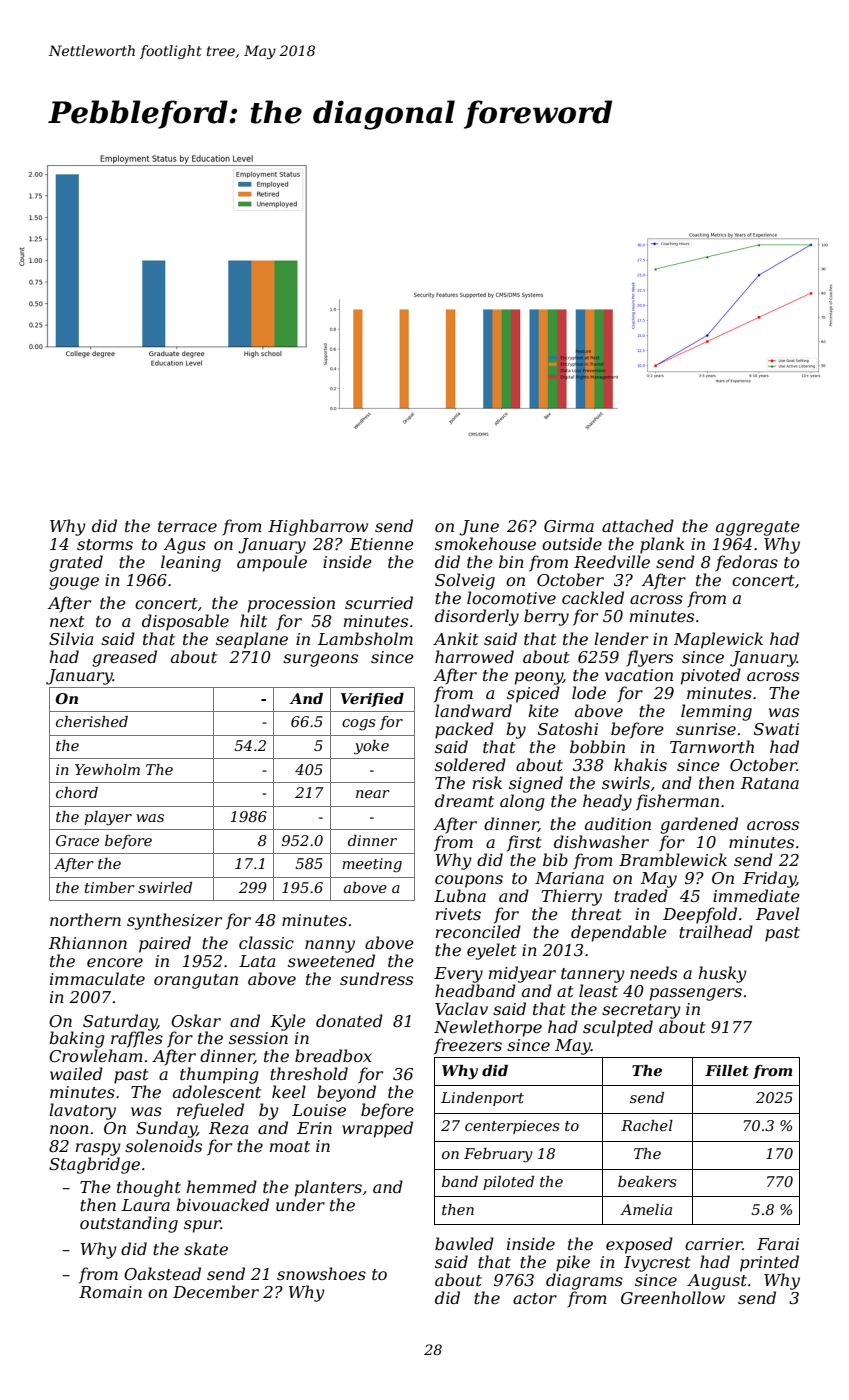  What do you see at coordinates (584, 1281) in the page?
I see `diagrams` at bounding box center [584, 1281].
